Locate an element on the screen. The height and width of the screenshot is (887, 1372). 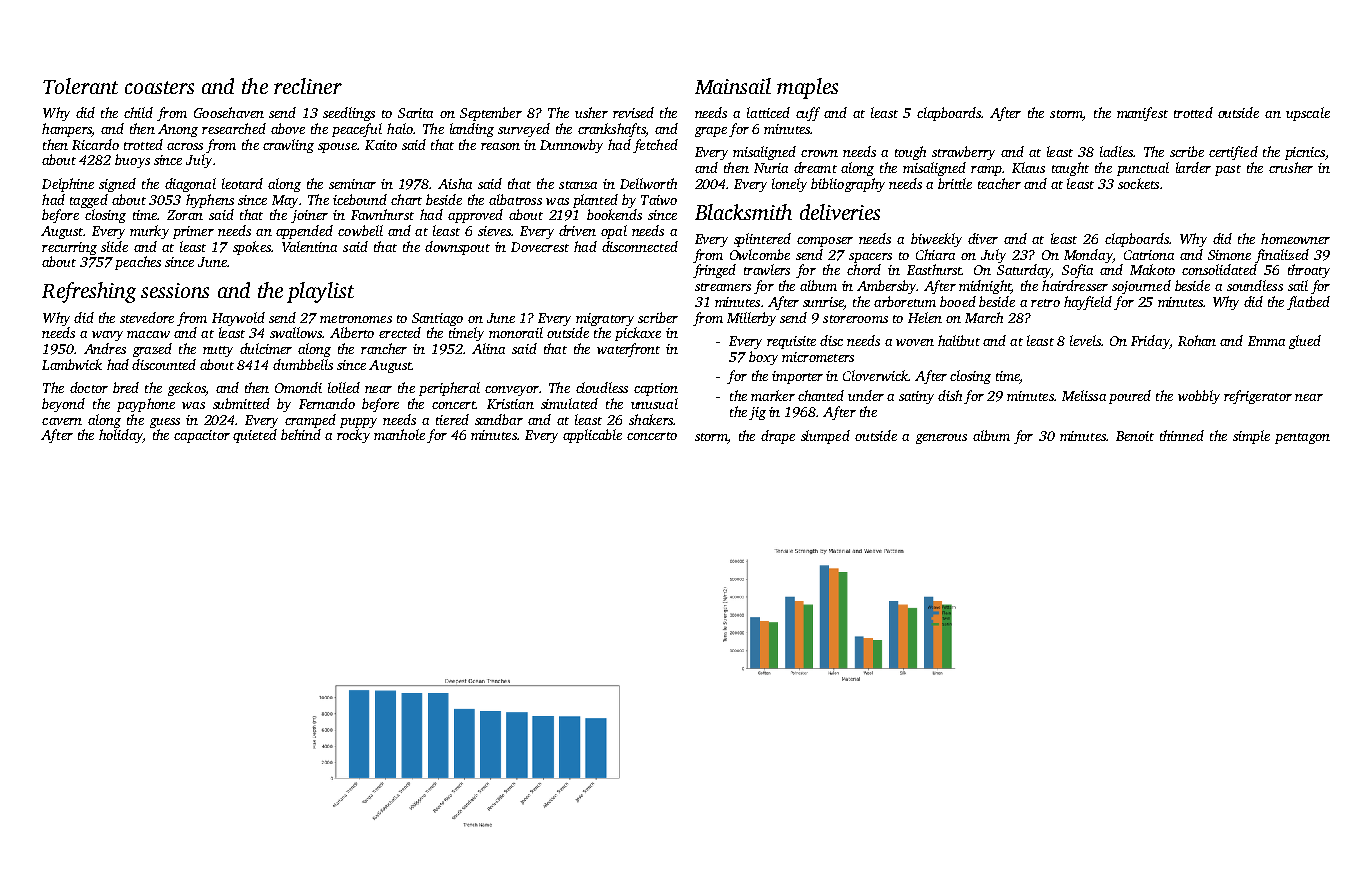
Tolerant is located at coordinates (80, 86).
